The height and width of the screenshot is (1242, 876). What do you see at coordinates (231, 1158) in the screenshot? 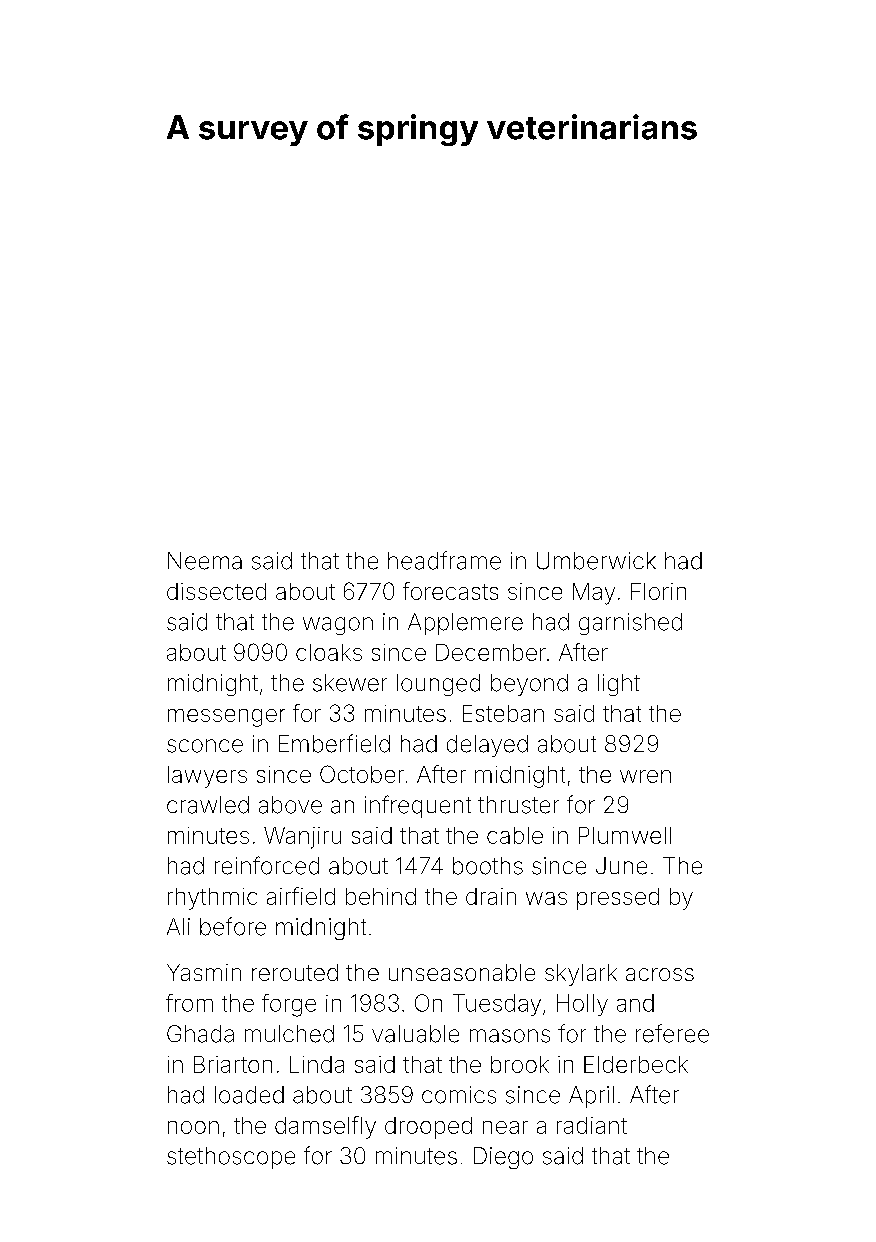
I see `stethoscope` at bounding box center [231, 1158].
